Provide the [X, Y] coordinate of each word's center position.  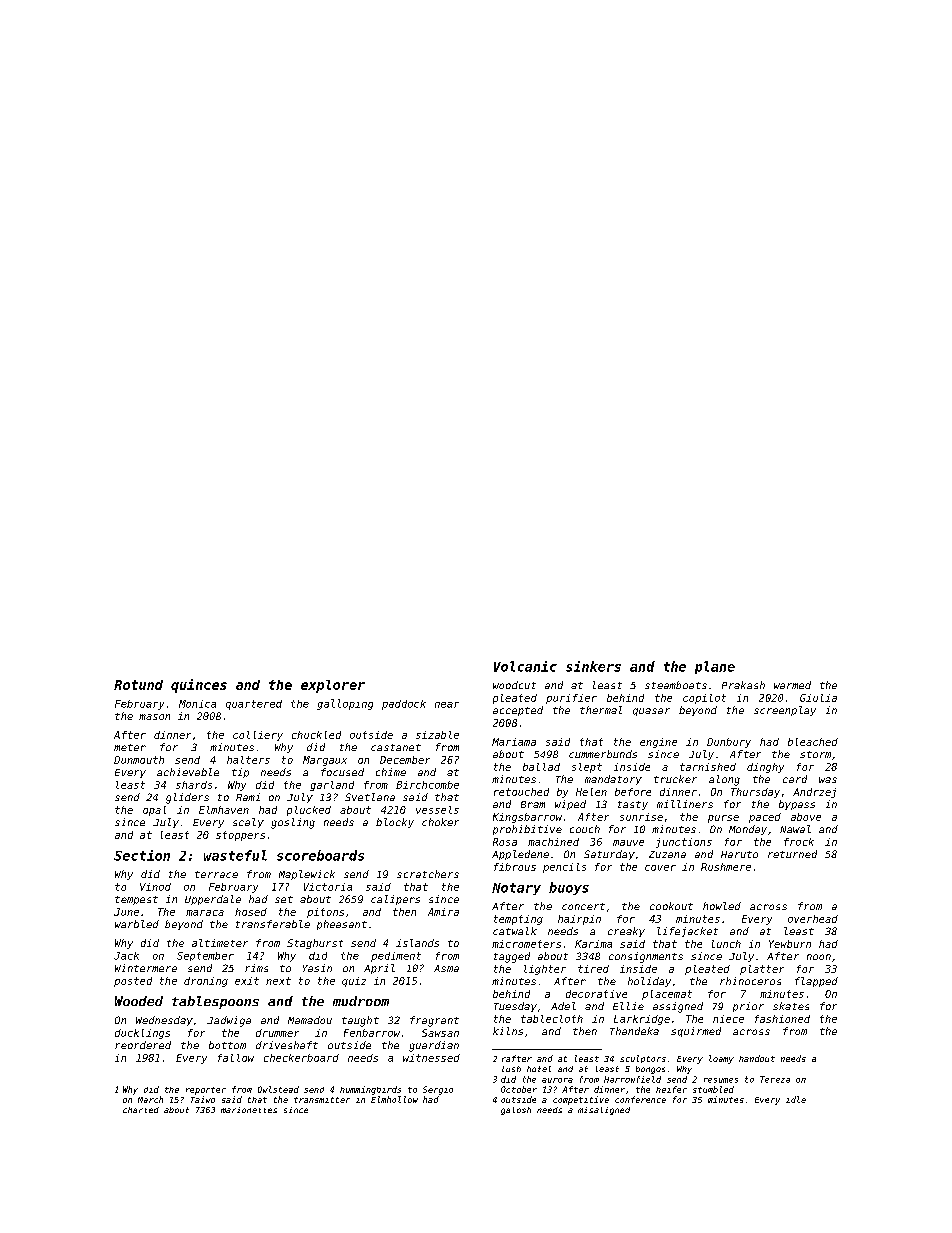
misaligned [604, 1111]
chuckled [316, 735]
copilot [704, 699]
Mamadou [310, 1020]
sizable [437, 735]
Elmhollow [394, 1099]
